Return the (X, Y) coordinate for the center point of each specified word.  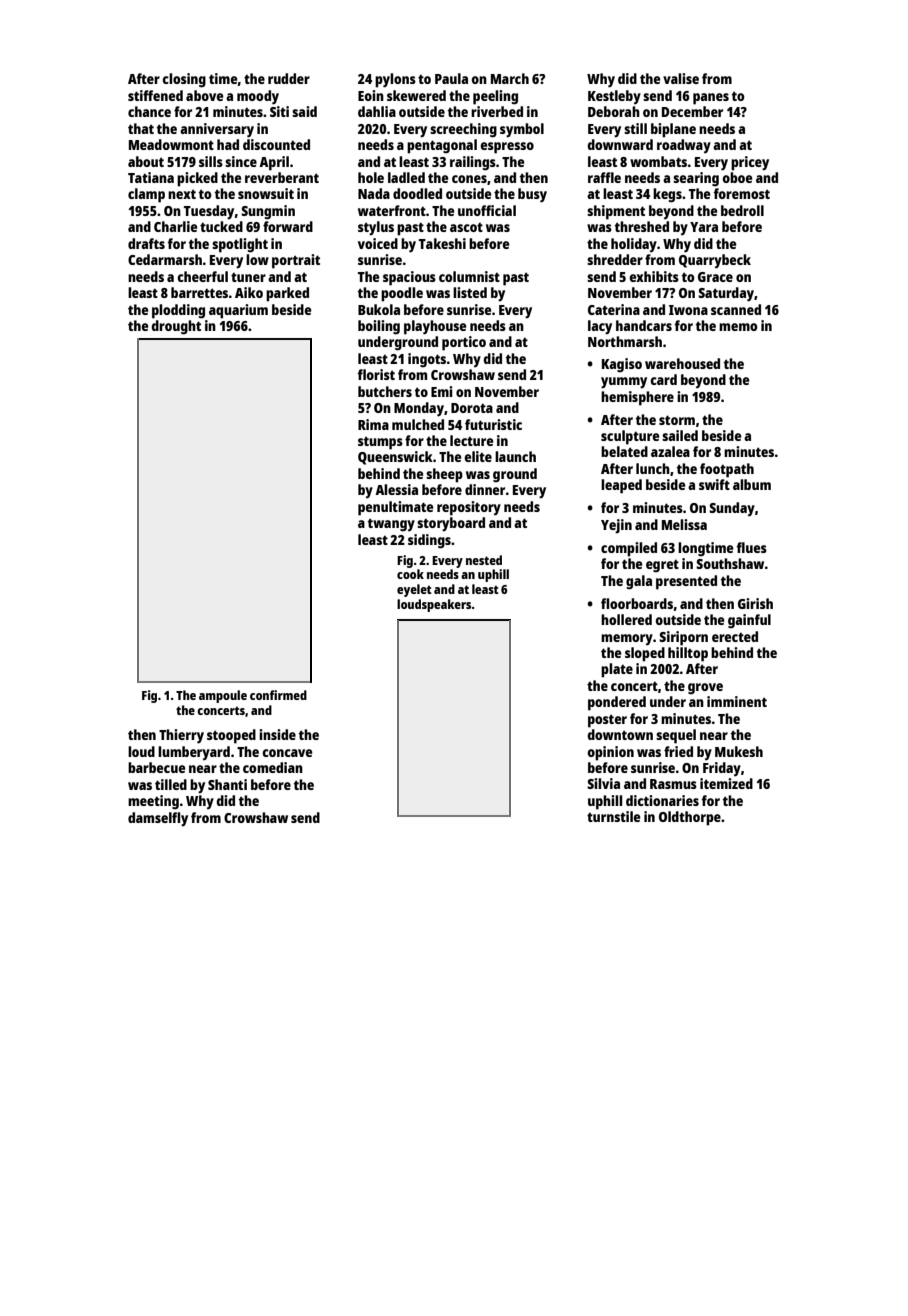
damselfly (158, 819)
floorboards (637, 603)
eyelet (414, 590)
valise (681, 78)
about (146, 161)
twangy (391, 525)
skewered (416, 95)
